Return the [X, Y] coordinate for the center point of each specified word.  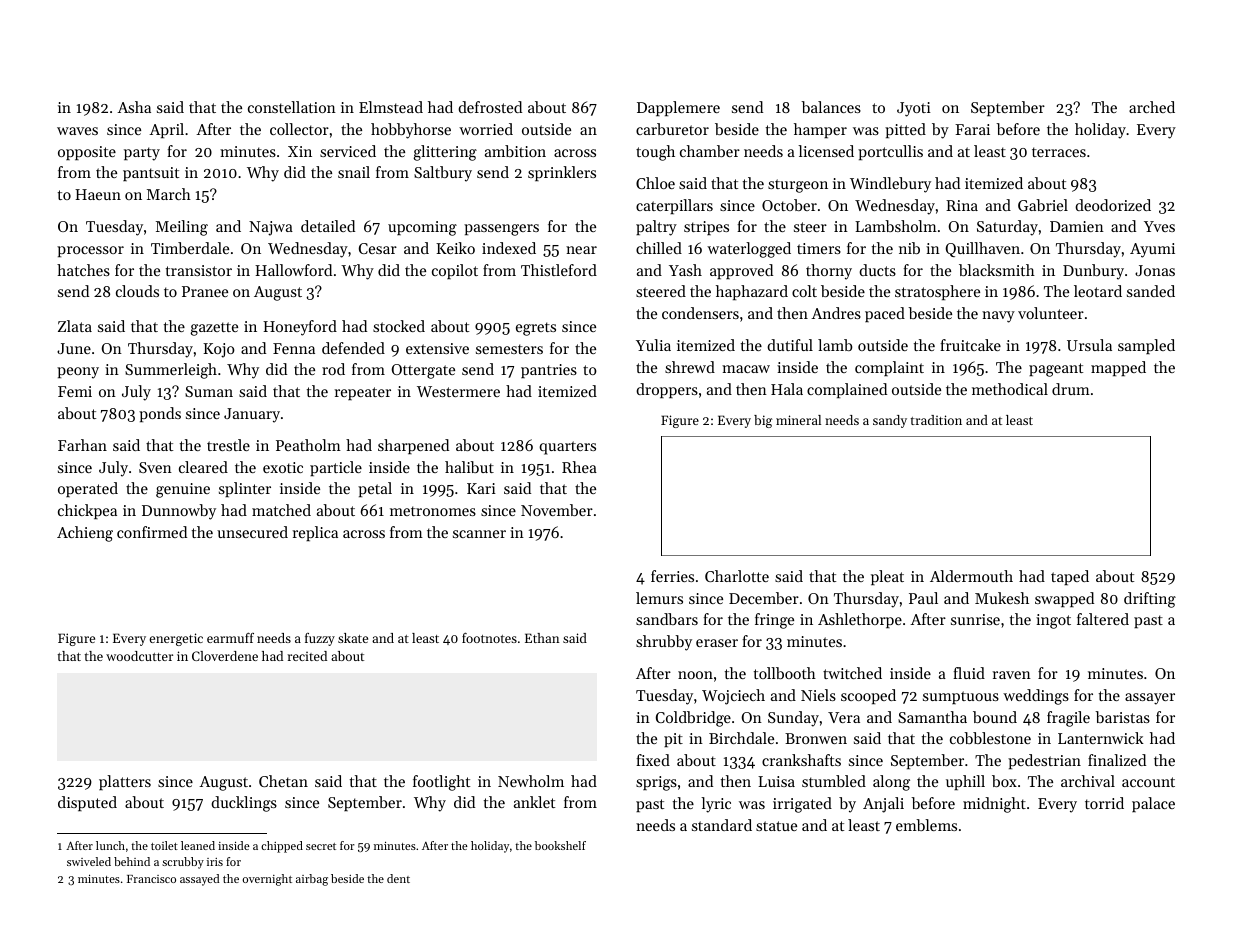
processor [90, 251]
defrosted [490, 107]
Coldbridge [693, 719]
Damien [1077, 226]
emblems [926, 825]
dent [398, 878]
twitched [852, 673]
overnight [267, 880]
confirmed [152, 532]
